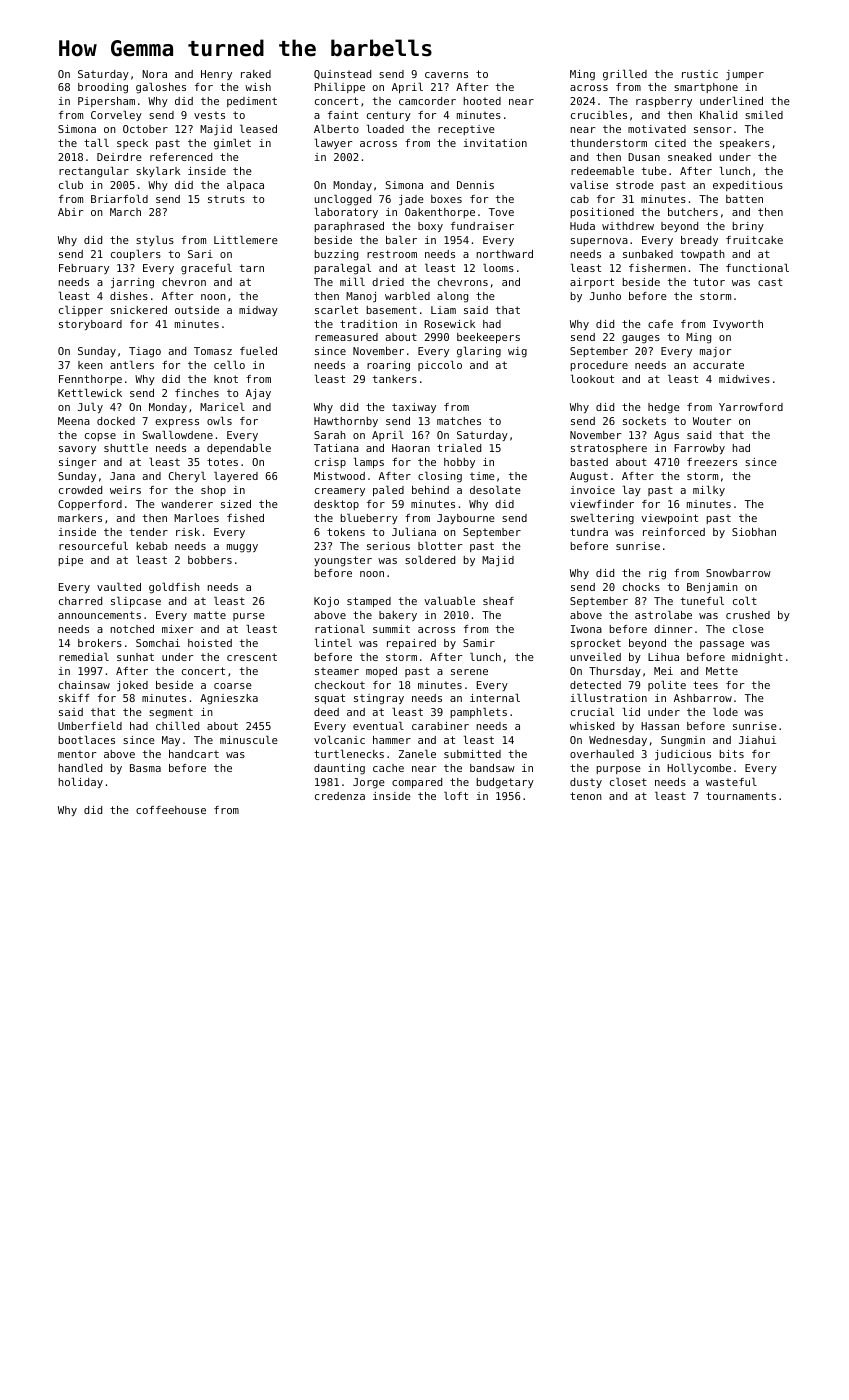 The image size is (849, 1400). Describe the element at coordinates (748, 186) in the page. I see `expeditious` at that location.
